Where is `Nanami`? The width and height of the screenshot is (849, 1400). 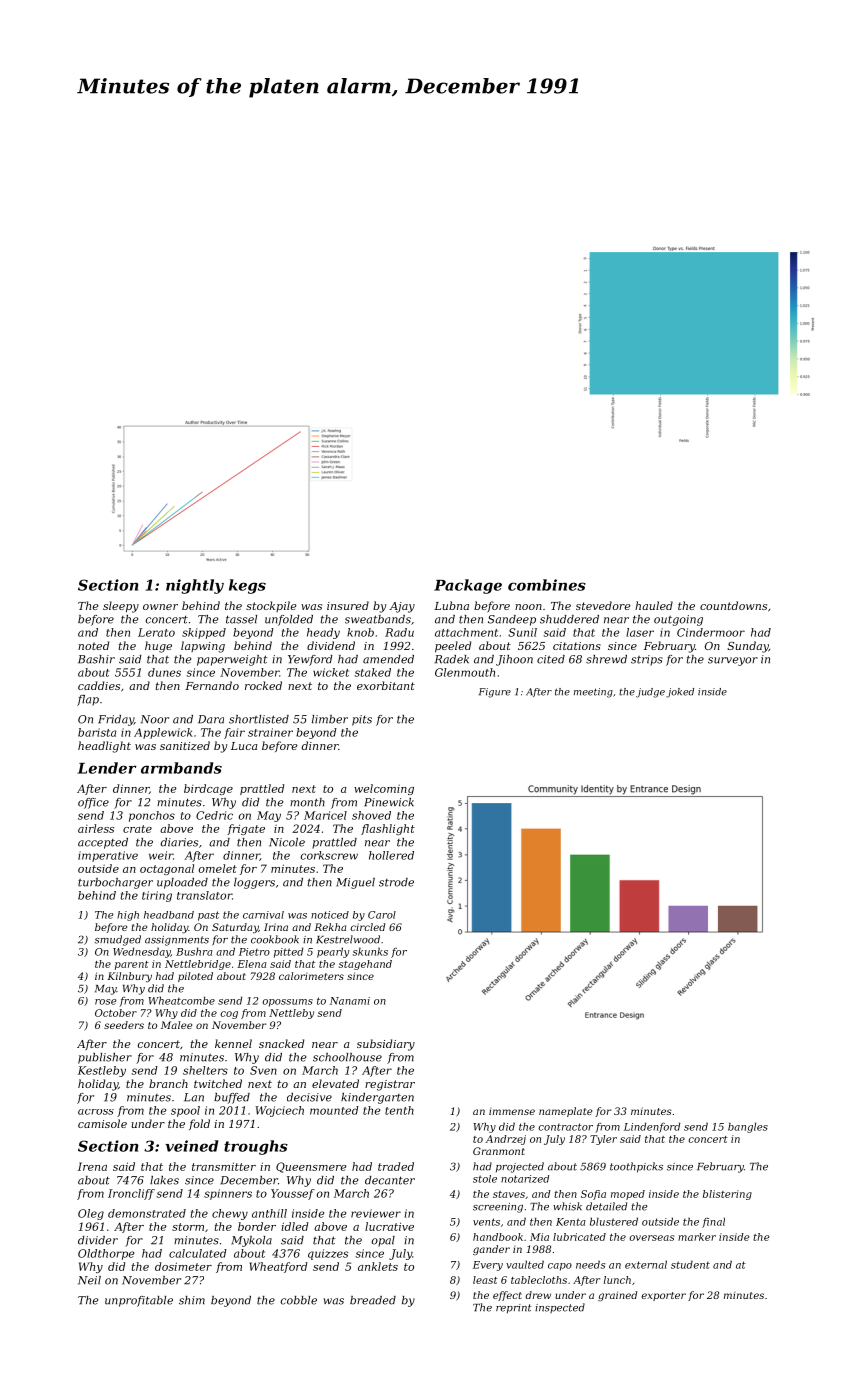
Nanami is located at coordinates (350, 1001).
